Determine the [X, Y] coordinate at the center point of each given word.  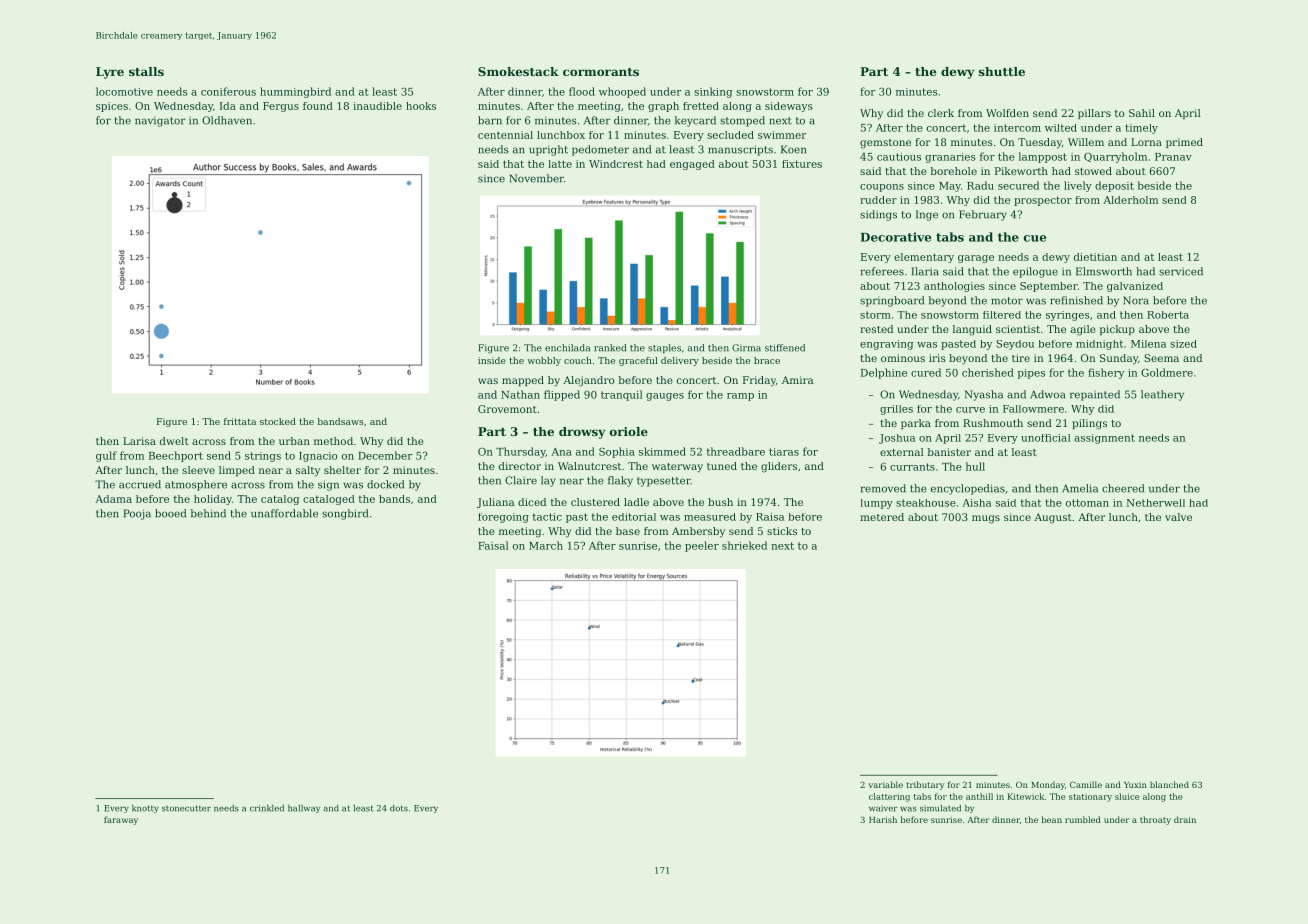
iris [937, 358]
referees [882, 271]
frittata [240, 421]
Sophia [617, 452]
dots [399, 808]
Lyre [110, 73]
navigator [160, 122]
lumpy [876, 504]
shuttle [1002, 71]
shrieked [744, 545]
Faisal [493, 545]
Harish [883, 819]
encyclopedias [968, 489]
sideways [789, 107]
